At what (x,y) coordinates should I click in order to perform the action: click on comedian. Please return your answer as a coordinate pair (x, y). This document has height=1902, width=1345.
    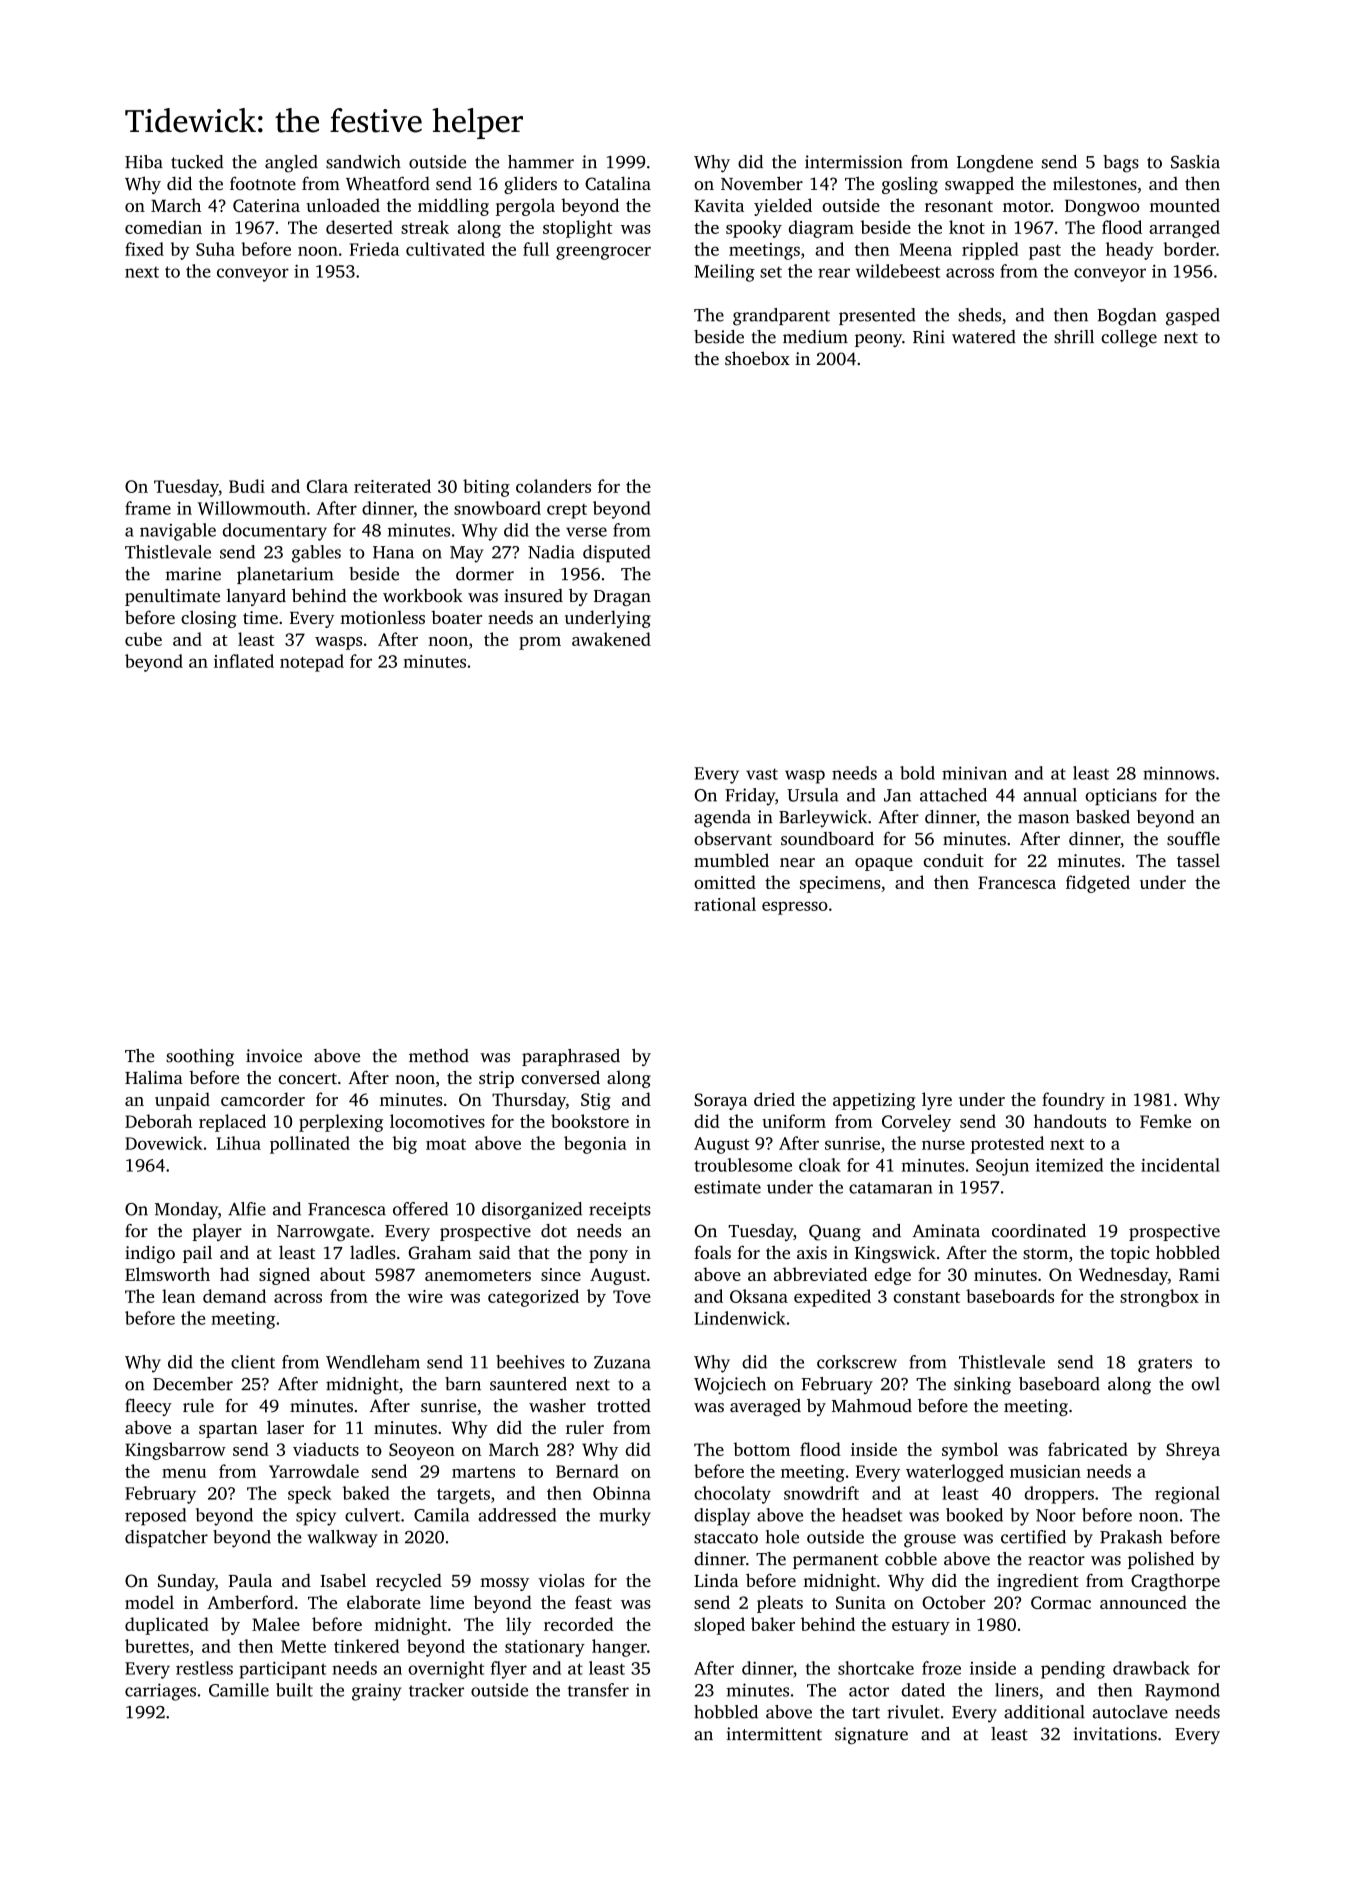
    Looking at the image, I should click on (163, 227).
